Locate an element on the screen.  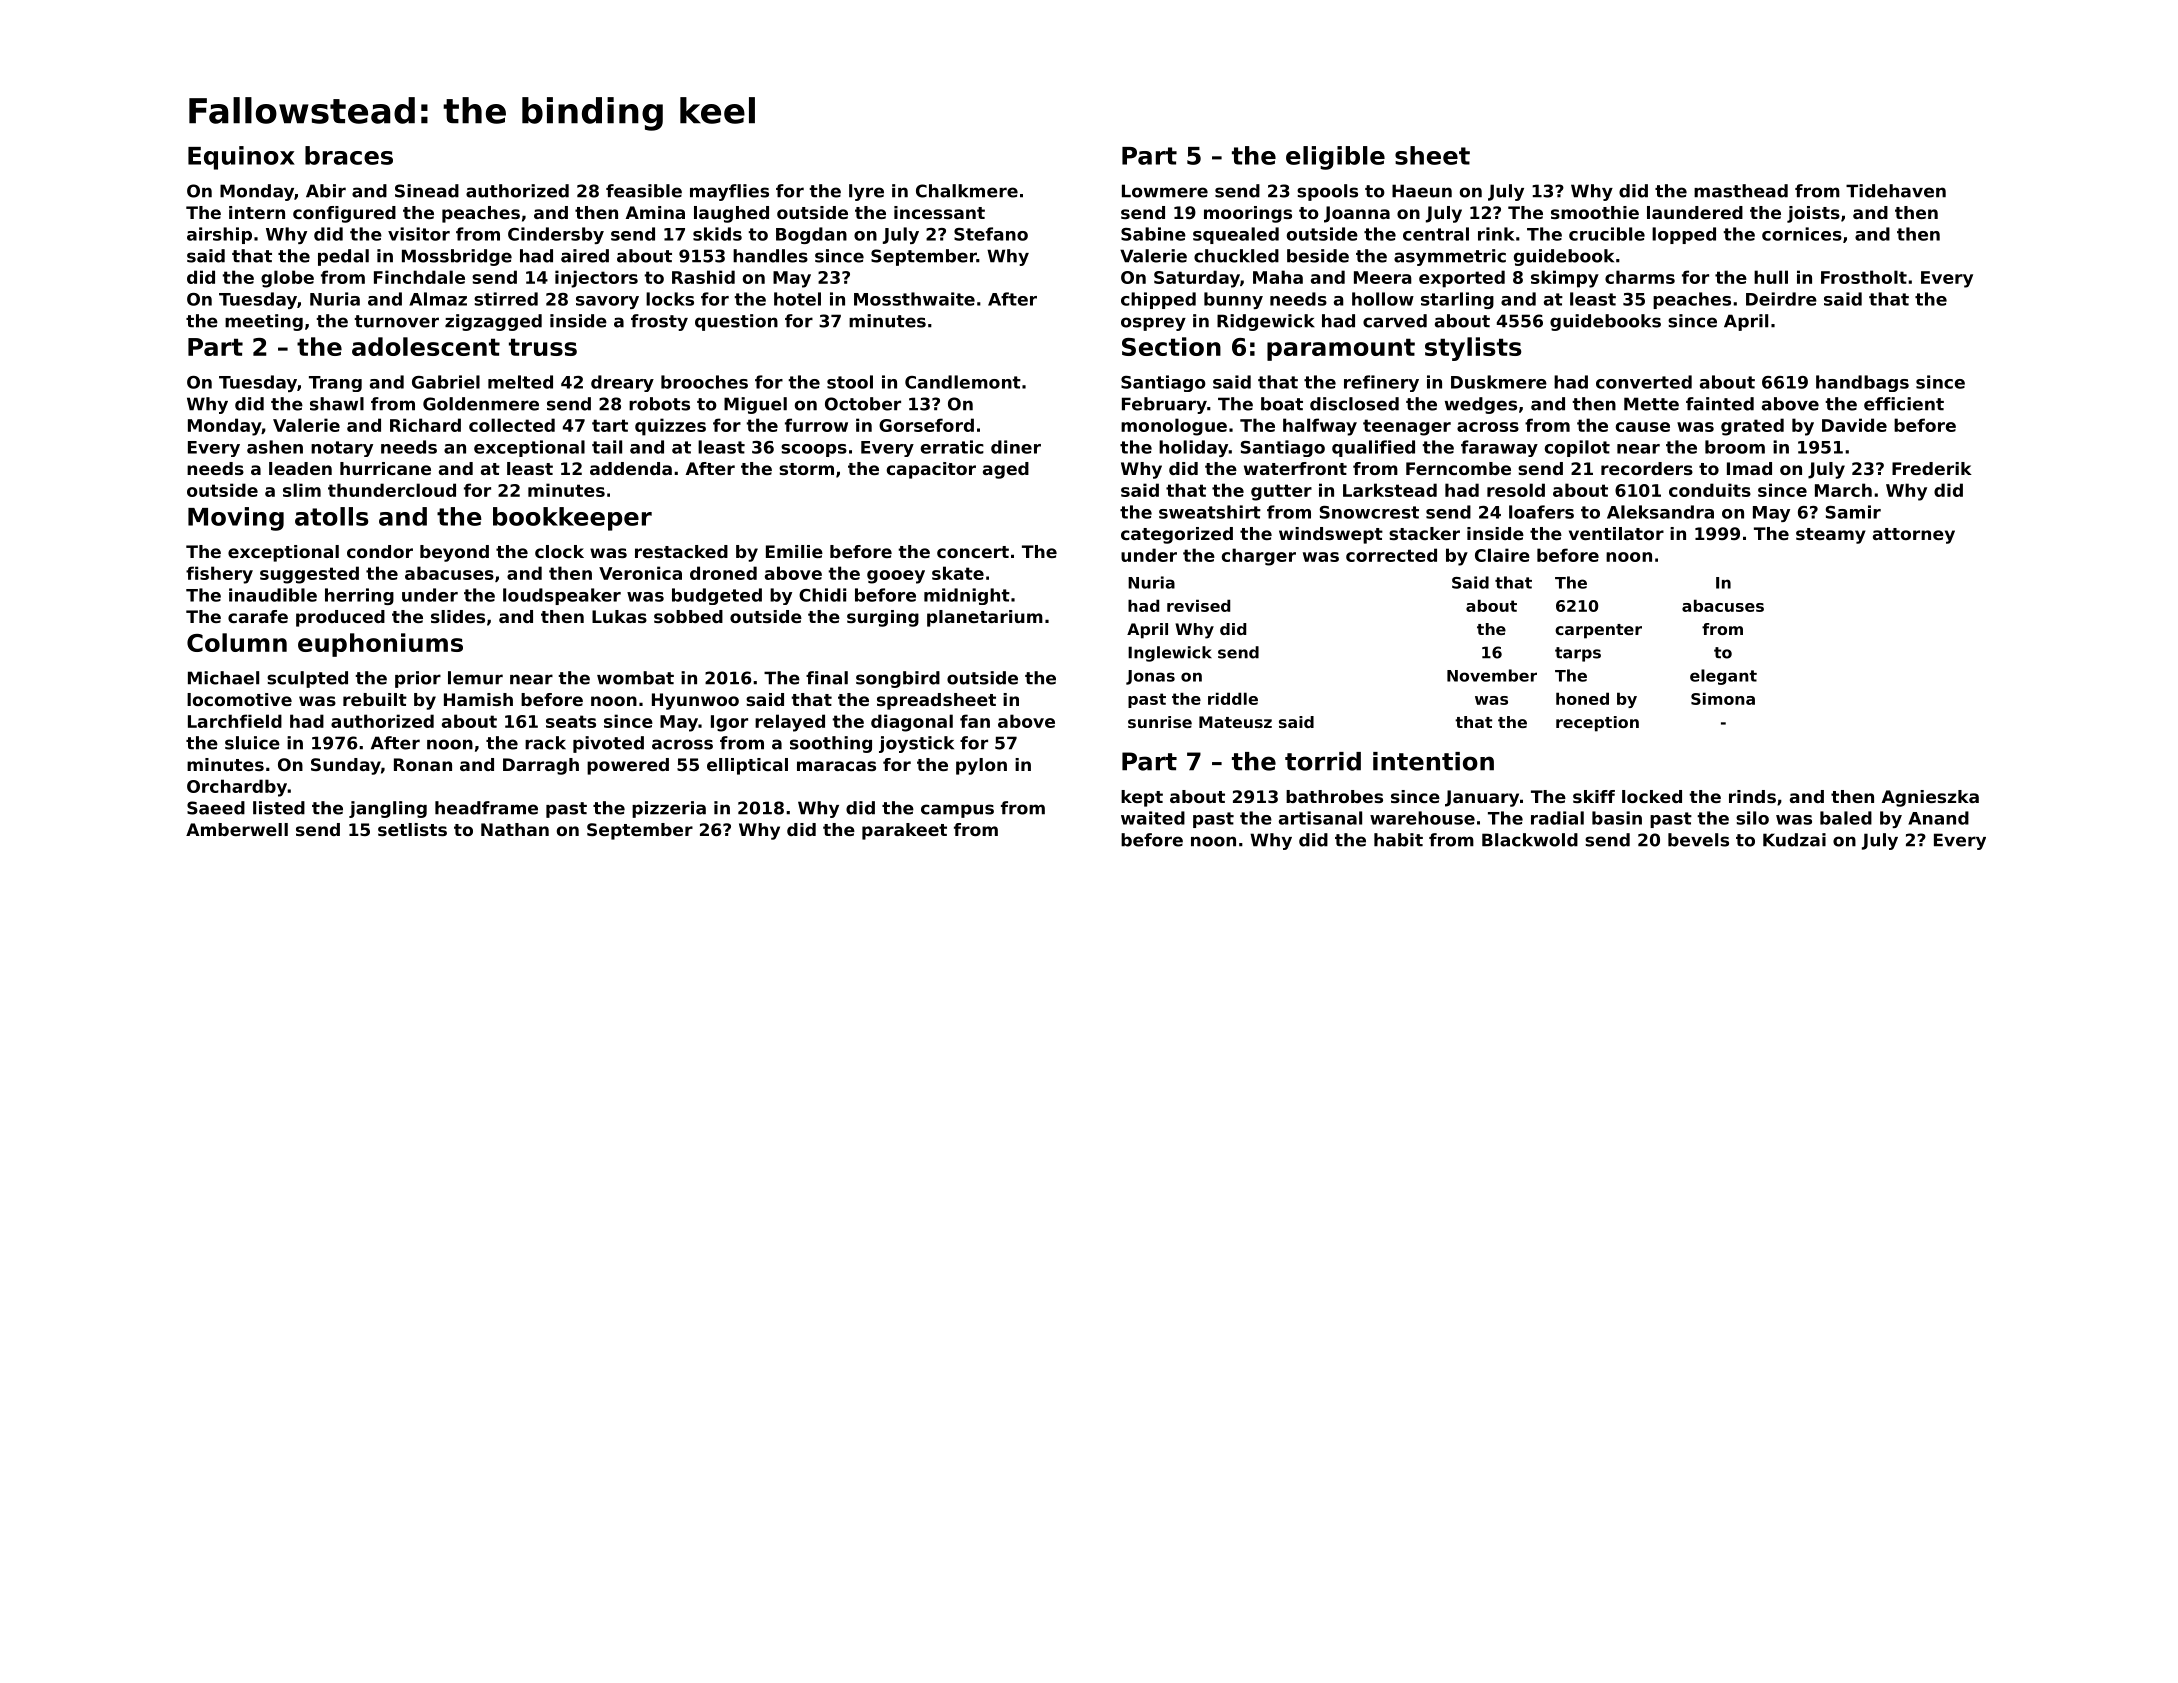
eligible is located at coordinates (1335, 158).
